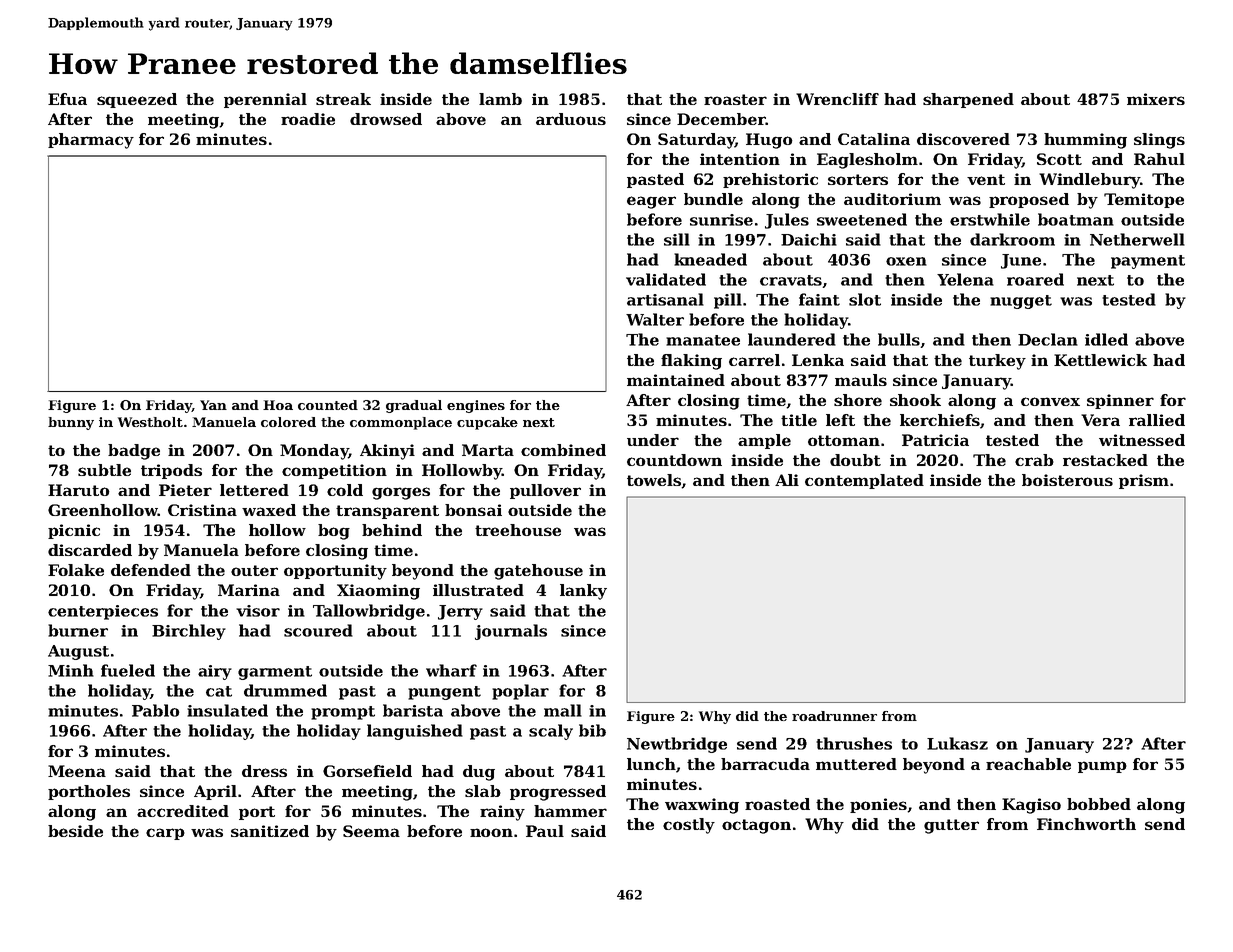 The width and height of the screenshot is (1233, 952). I want to click on Yan, so click(213, 405).
